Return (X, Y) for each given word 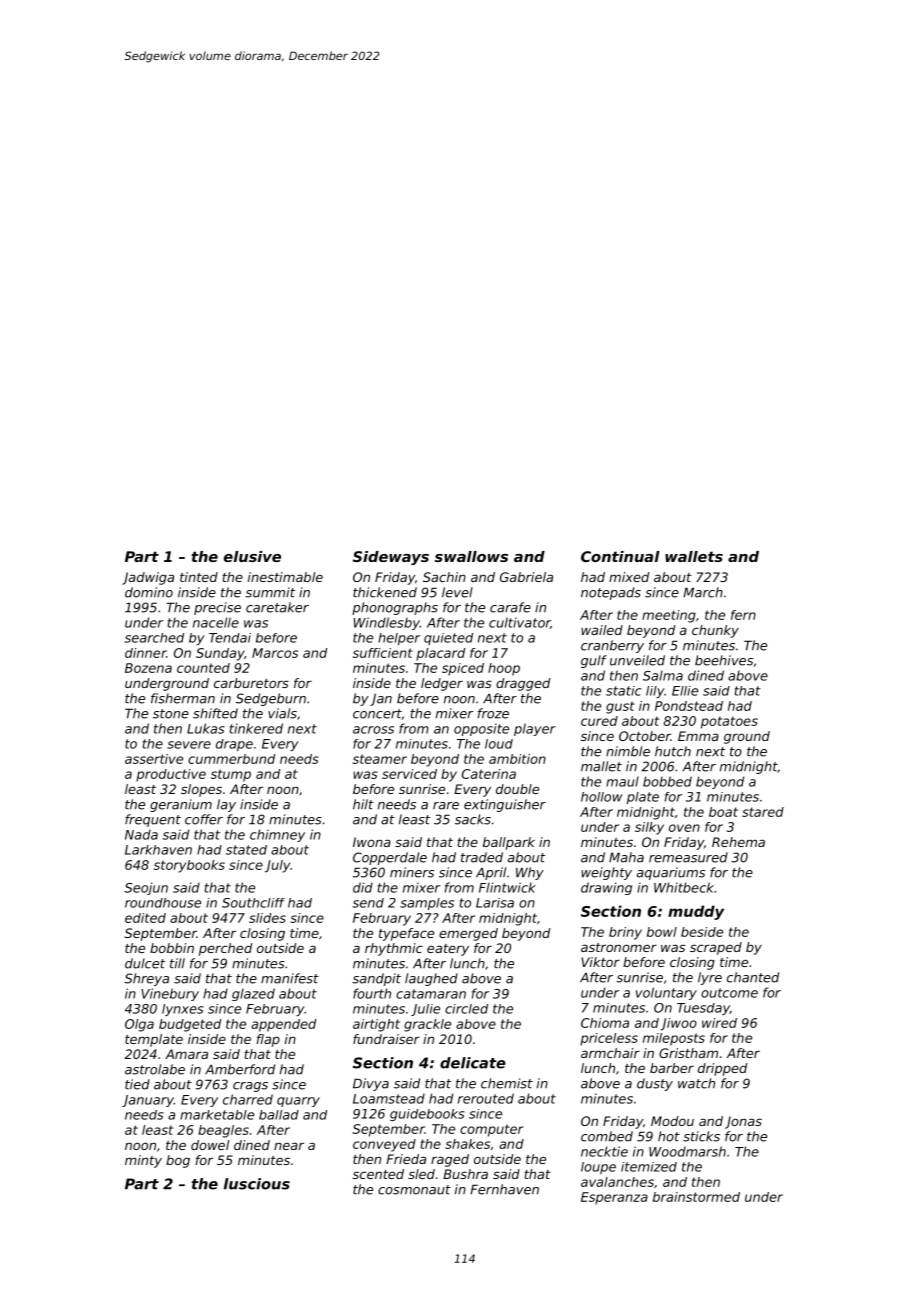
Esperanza (614, 1198)
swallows (471, 556)
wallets (694, 556)
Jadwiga (148, 578)
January (148, 1101)
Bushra (465, 1174)
